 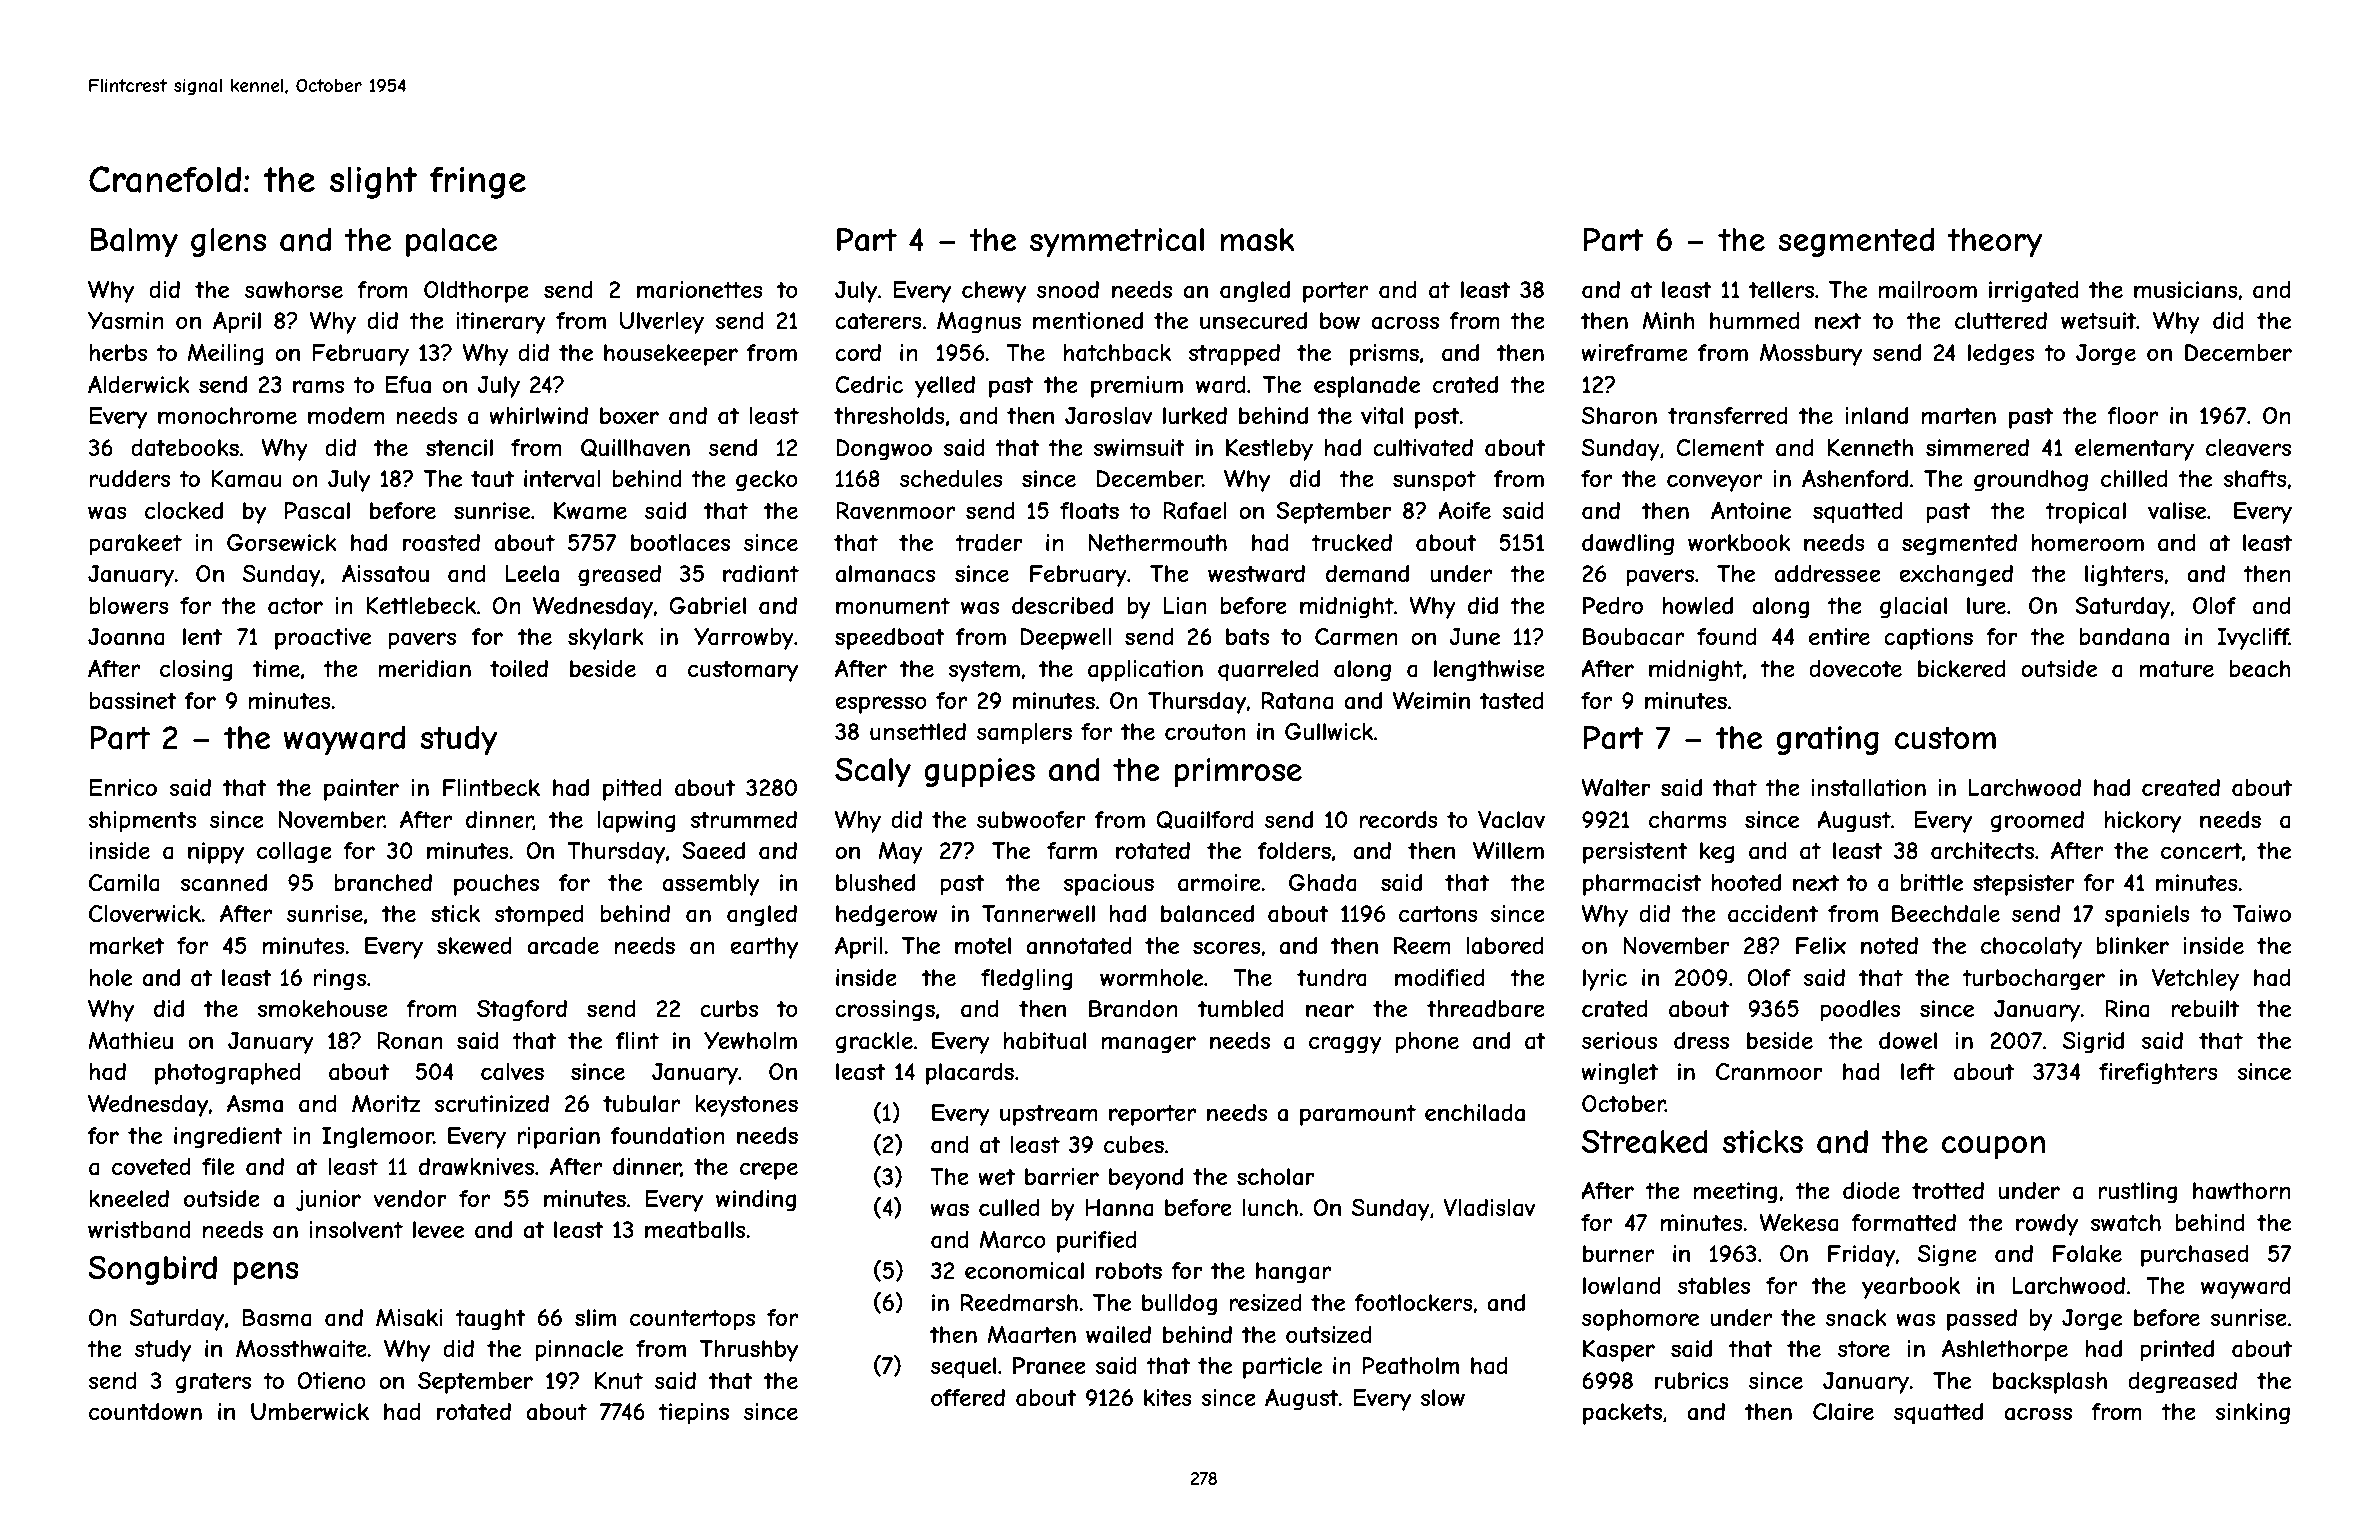 I want to click on theory, so click(x=1994, y=243).
